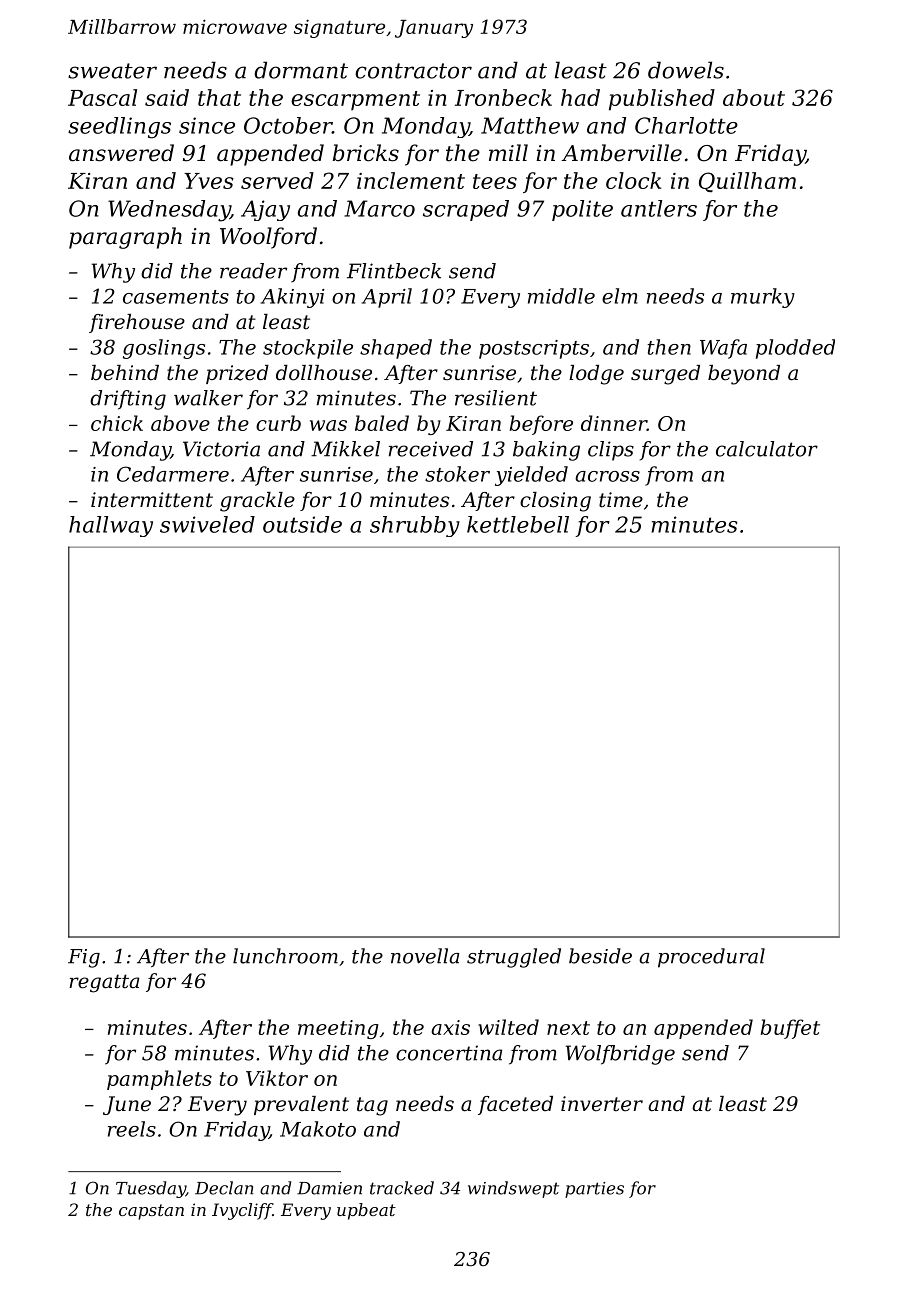 The width and height of the screenshot is (908, 1316). Describe the element at coordinates (137, 323) in the screenshot. I see `firehouse` at that location.
